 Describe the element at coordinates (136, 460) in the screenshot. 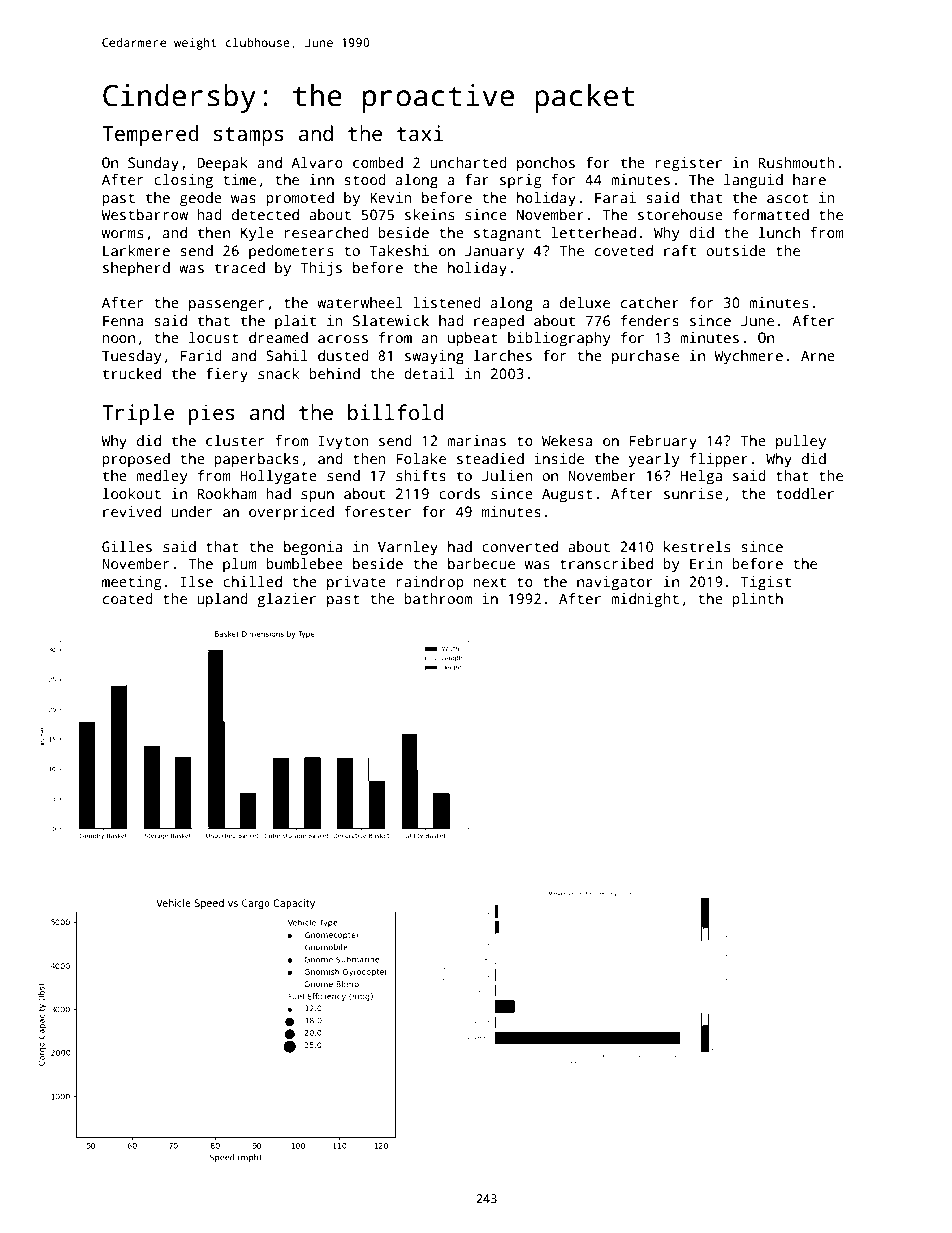

I see `proposed` at that location.
